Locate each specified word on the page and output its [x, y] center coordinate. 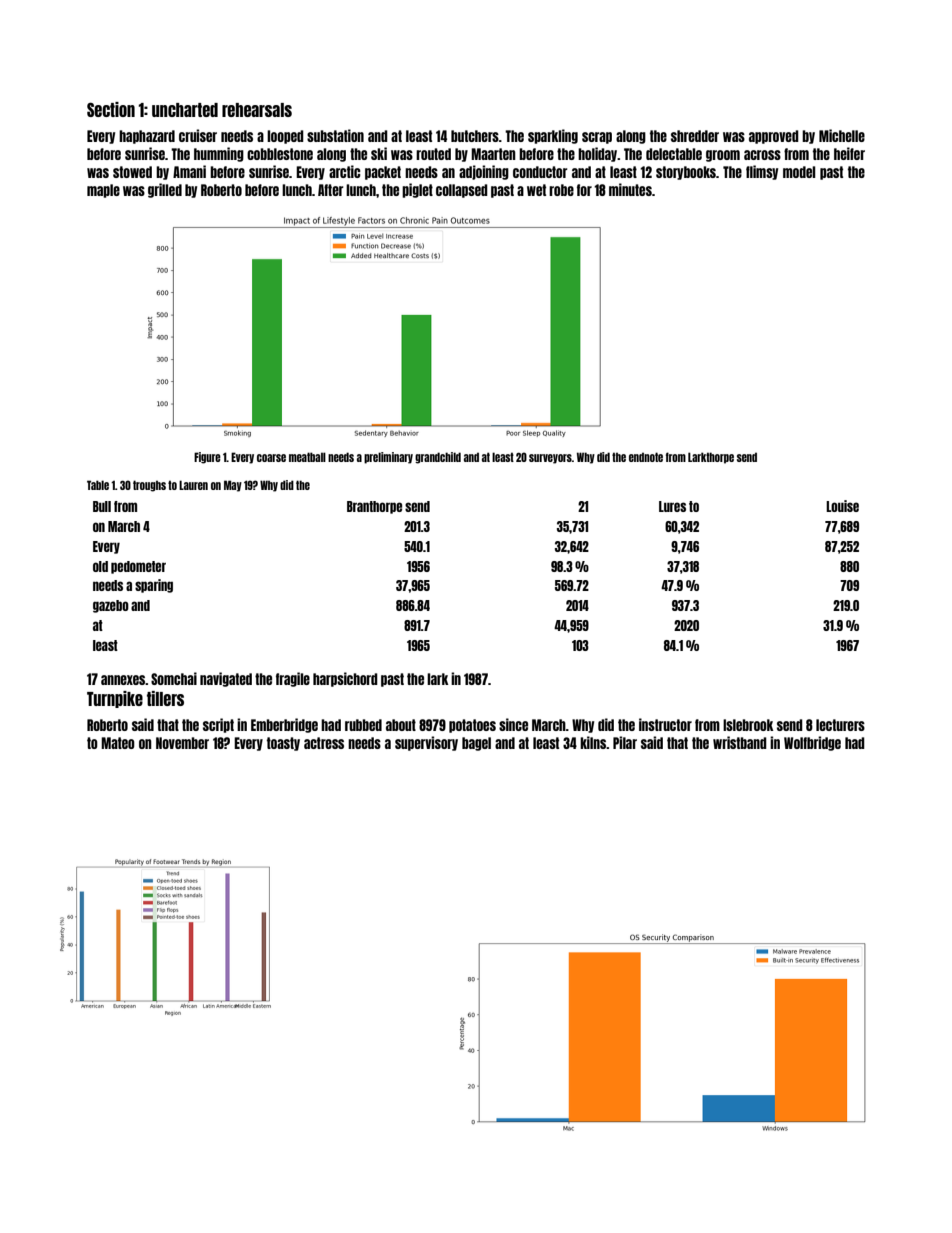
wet [536, 190]
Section [111, 109]
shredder [695, 136]
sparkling [553, 136]
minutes [630, 189]
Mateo [118, 743]
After [331, 190]
